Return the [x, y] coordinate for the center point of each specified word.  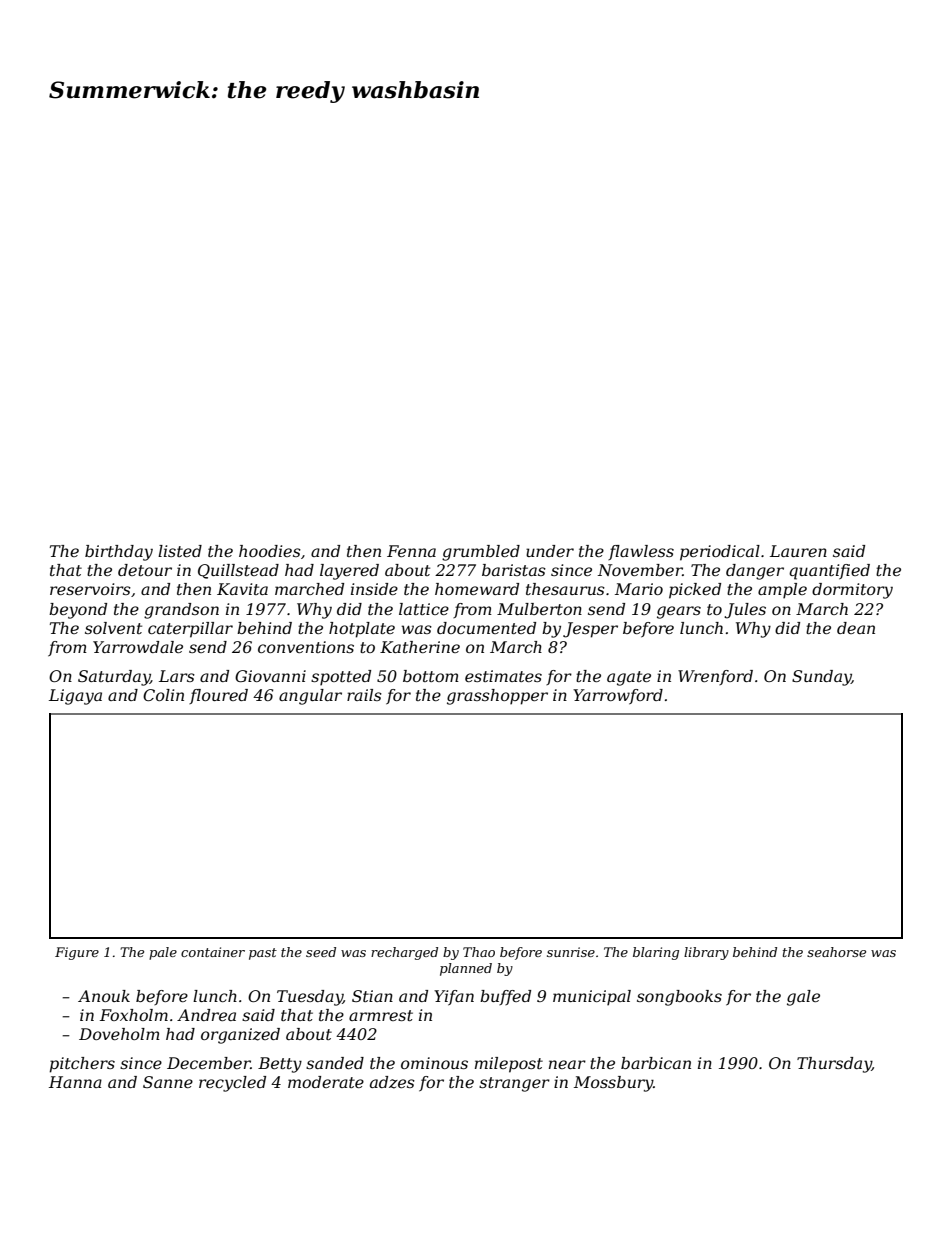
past [263, 954]
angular [310, 697]
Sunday [822, 678]
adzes [392, 1082]
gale [803, 998]
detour [145, 570]
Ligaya [75, 697]
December [209, 1063]
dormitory [852, 591]
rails [364, 695]
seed [321, 952]
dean [856, 628]
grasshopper [497, 697]
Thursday [834, 1065]
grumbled [481, 553]
